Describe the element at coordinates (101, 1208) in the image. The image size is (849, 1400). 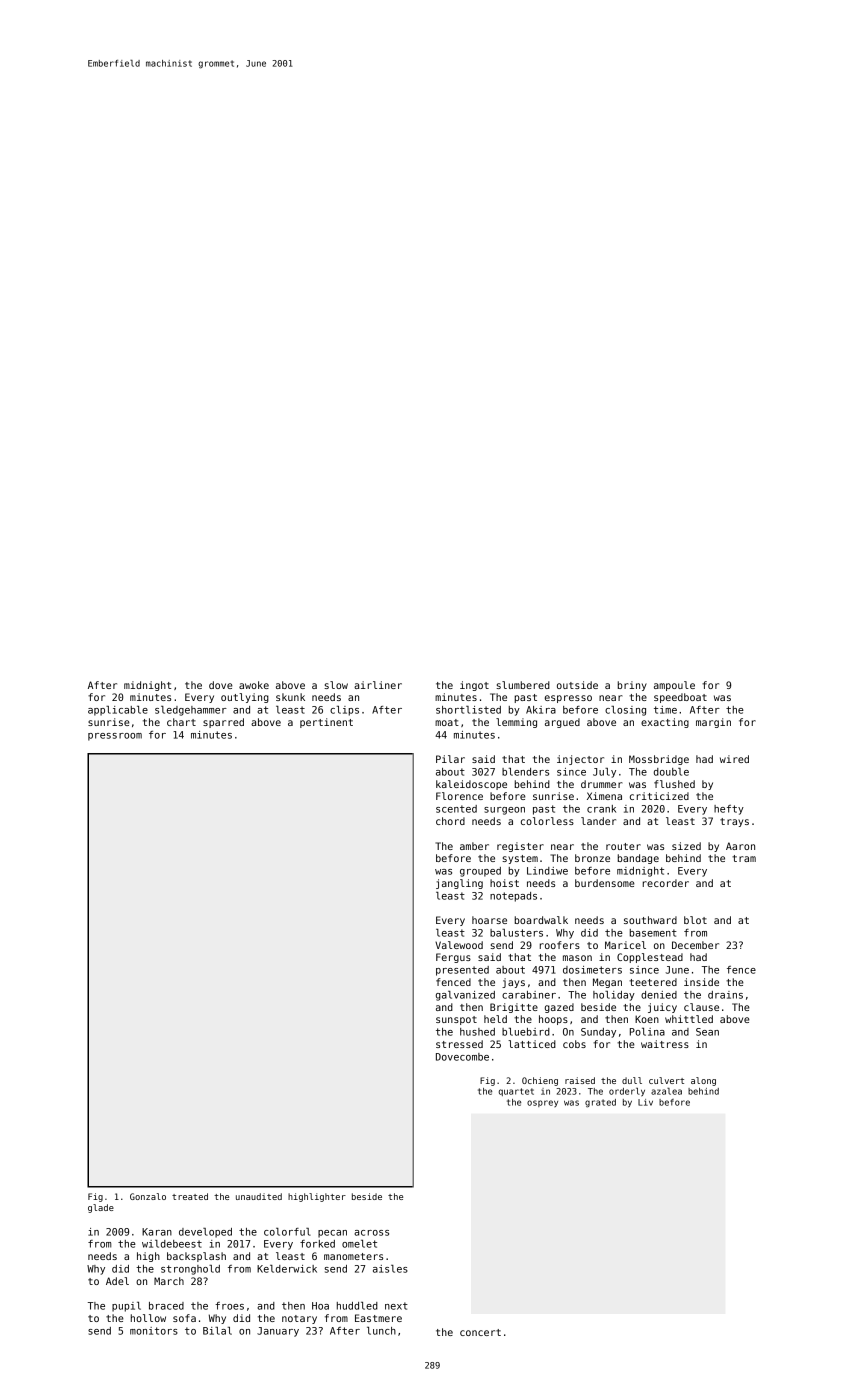
I see `glade` at that location.
